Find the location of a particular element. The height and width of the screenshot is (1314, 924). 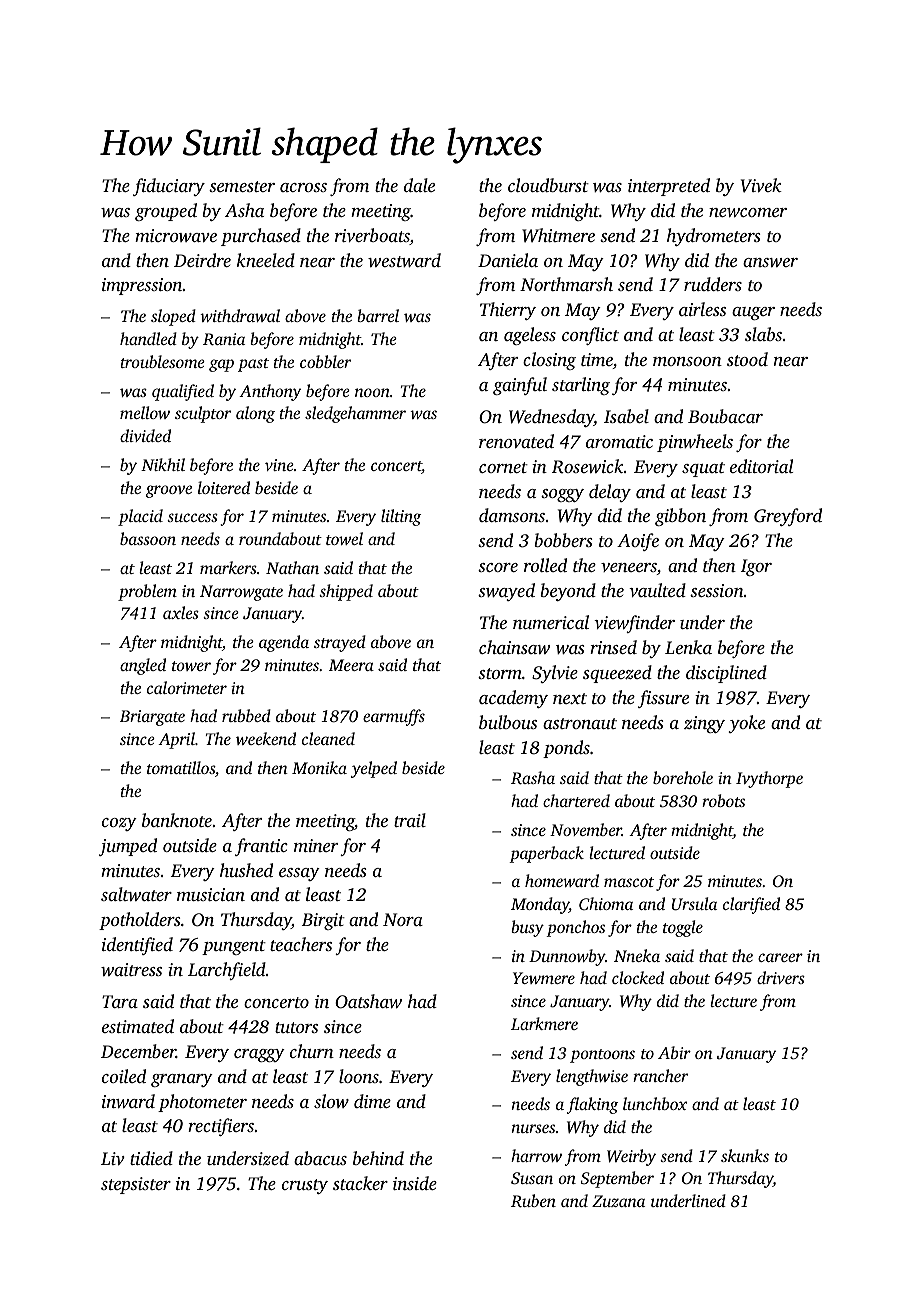

paperback is located at coordinates (546, 854).
